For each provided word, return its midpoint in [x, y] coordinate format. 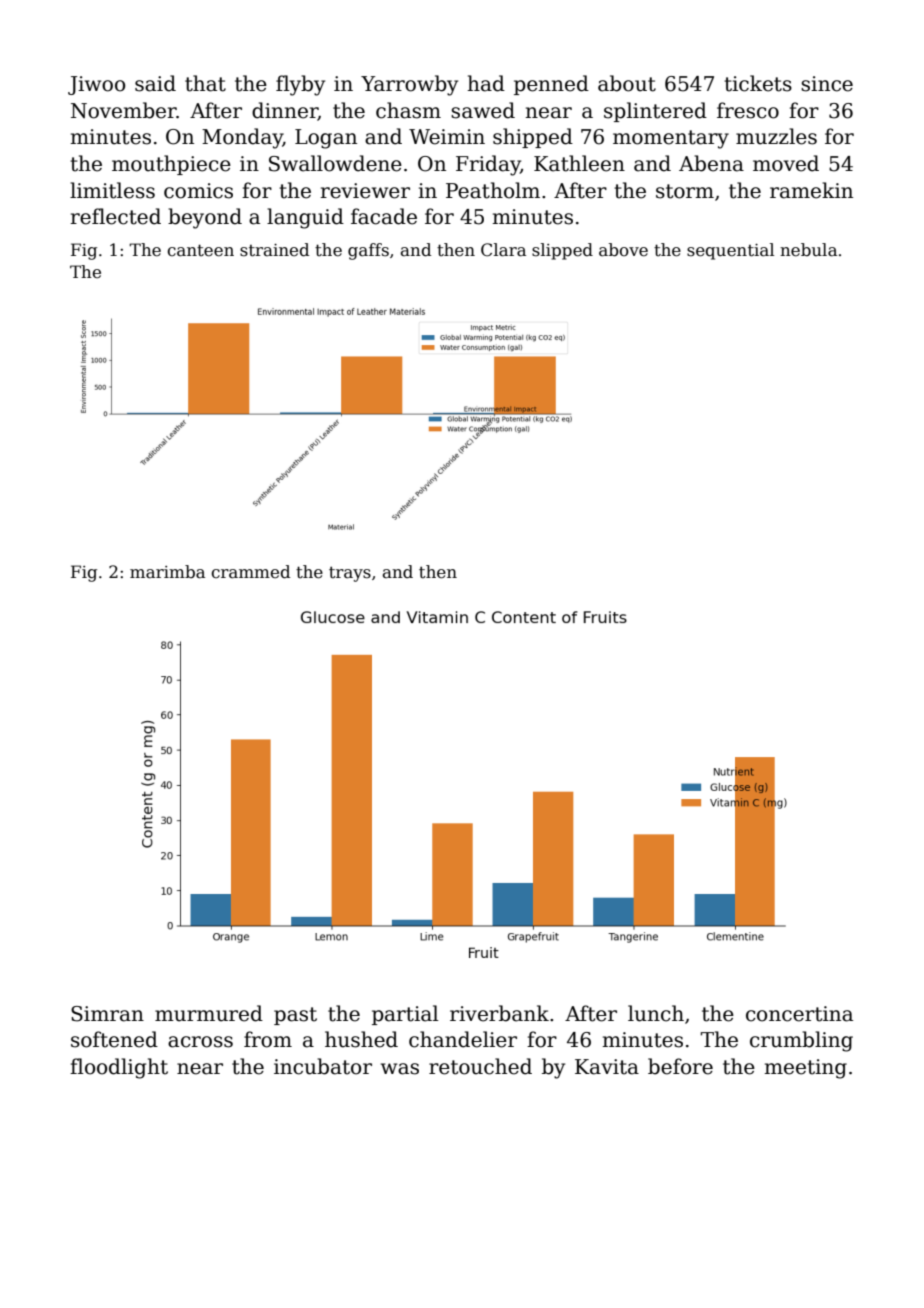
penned [551, 85]
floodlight [119, 1068]
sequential [730, 251]
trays [350, 574]
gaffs [368, 251]
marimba [167, 572]
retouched [480, 1066]
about [627, 83]
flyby [300, 85]
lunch [656, 1013]
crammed [250, 572]
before [680, 1066]
